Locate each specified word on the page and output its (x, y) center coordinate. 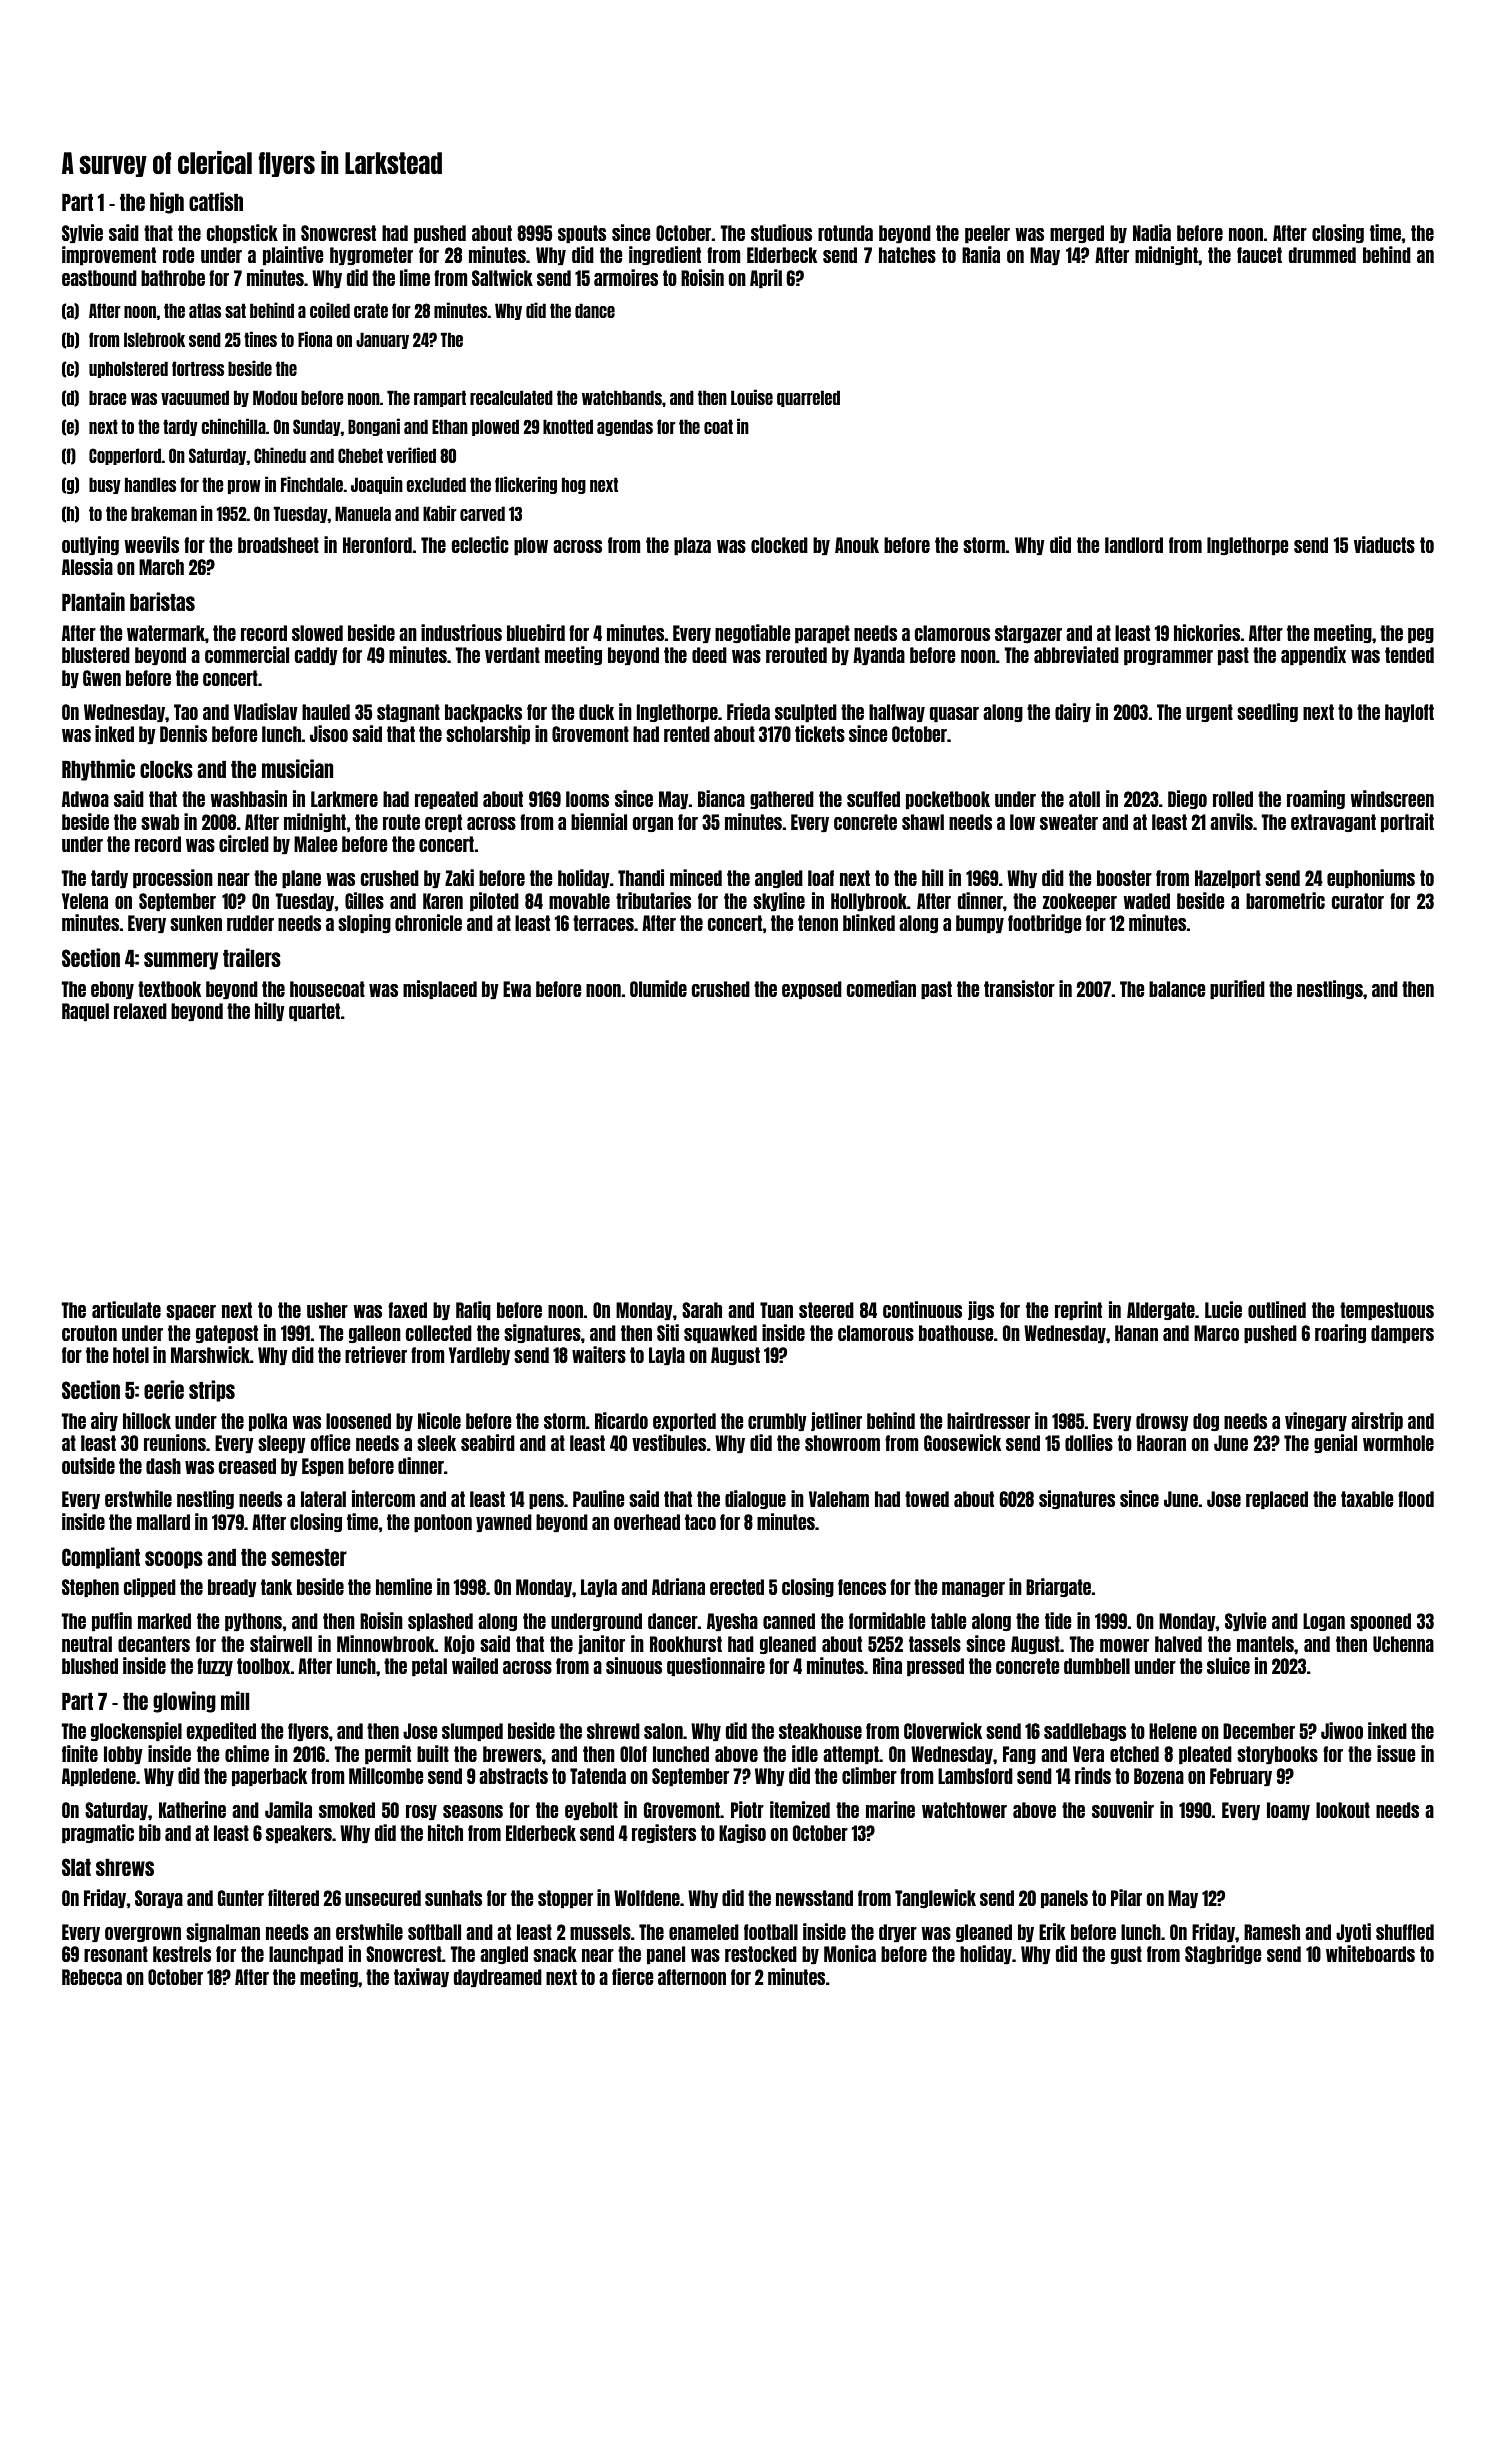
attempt (851, 1755)
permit (388, 1755)
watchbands (622, 397)
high (167, 203)
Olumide (658, 988)
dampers (1402, 1334)
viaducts (1384, 544)
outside (88, 1465)
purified (1237, 990)
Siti (668, 1332)
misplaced (440, 990)
